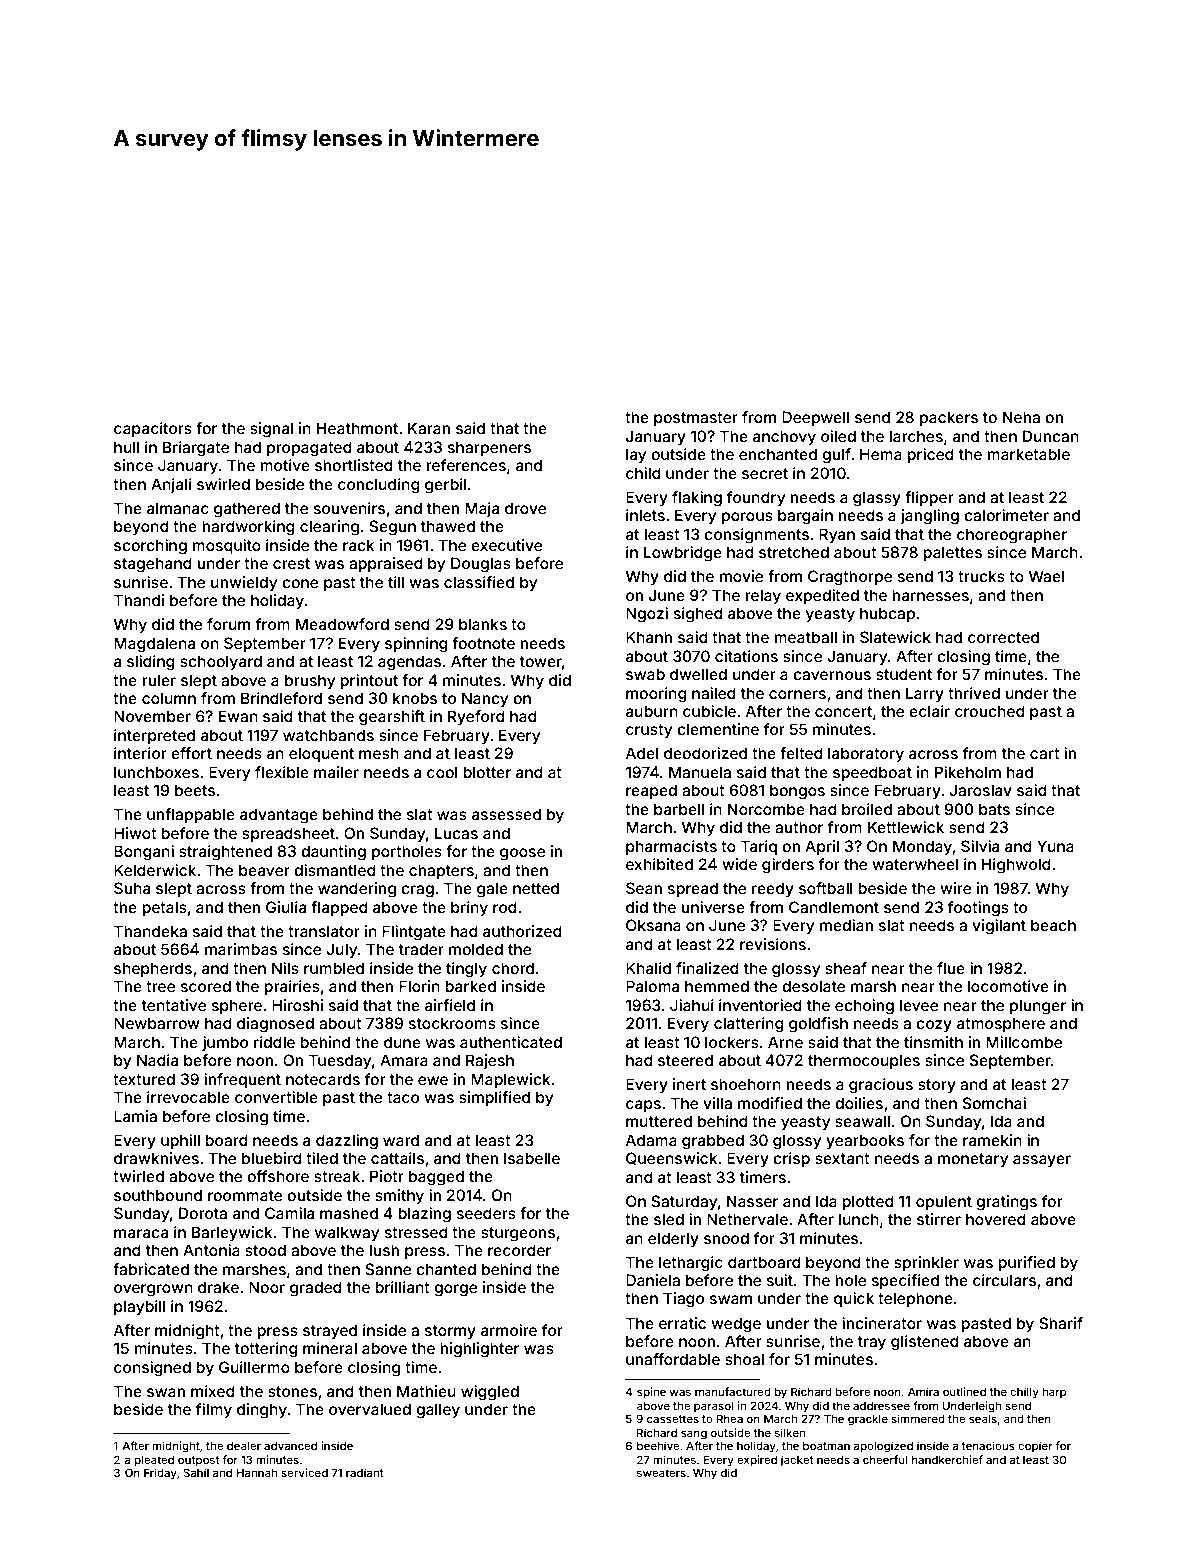 This document has height=1550, width=1198. Describe the element at coordinates (448, 526) in the document. I see `thawed` at that location.
